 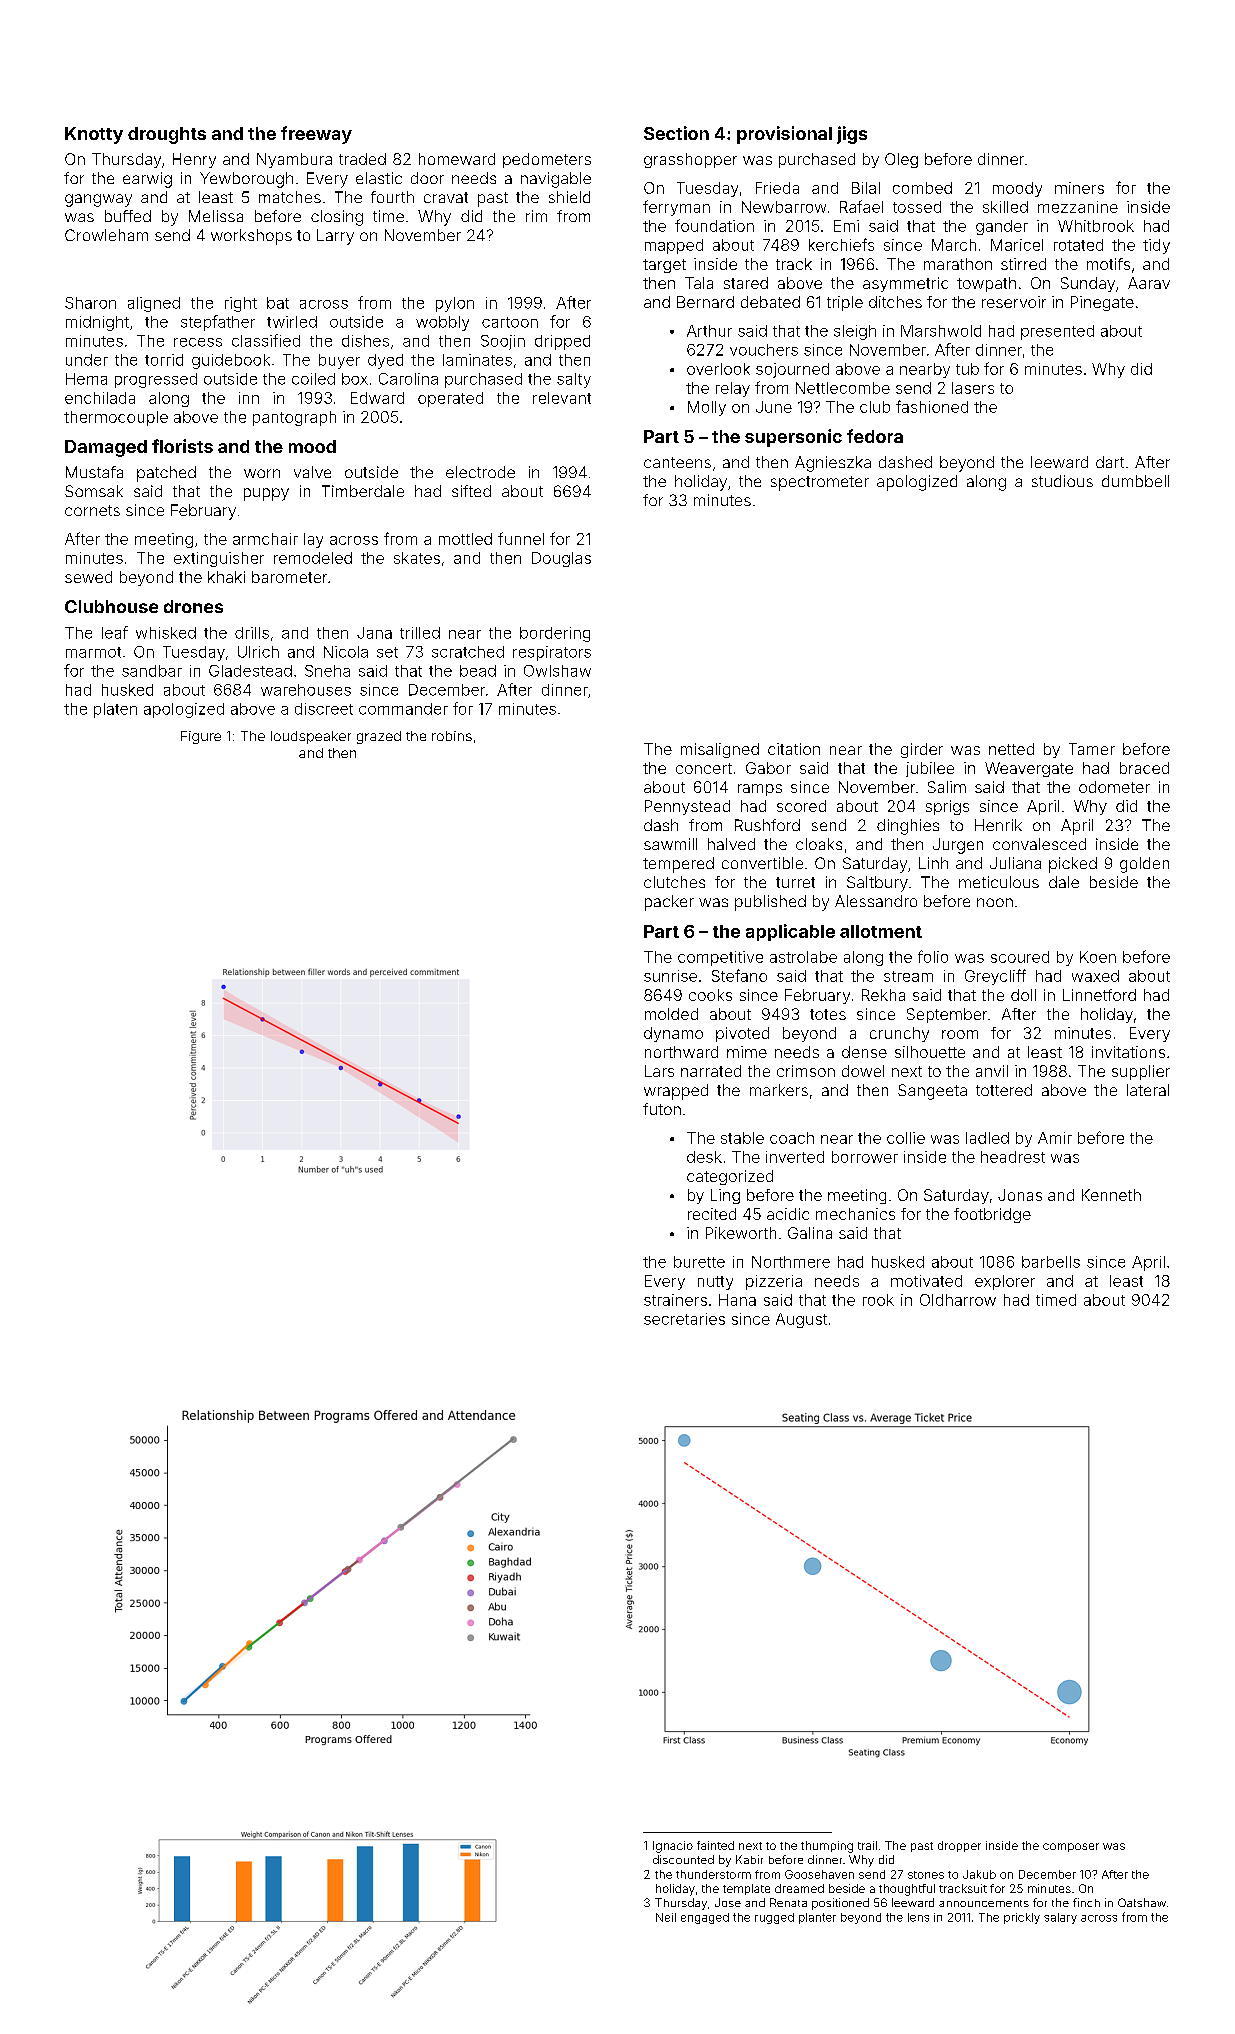 What do you see at coordinates (673, 1847) in the screenshot?
I see `Ignacio` at bounding box center [673, 1847].
